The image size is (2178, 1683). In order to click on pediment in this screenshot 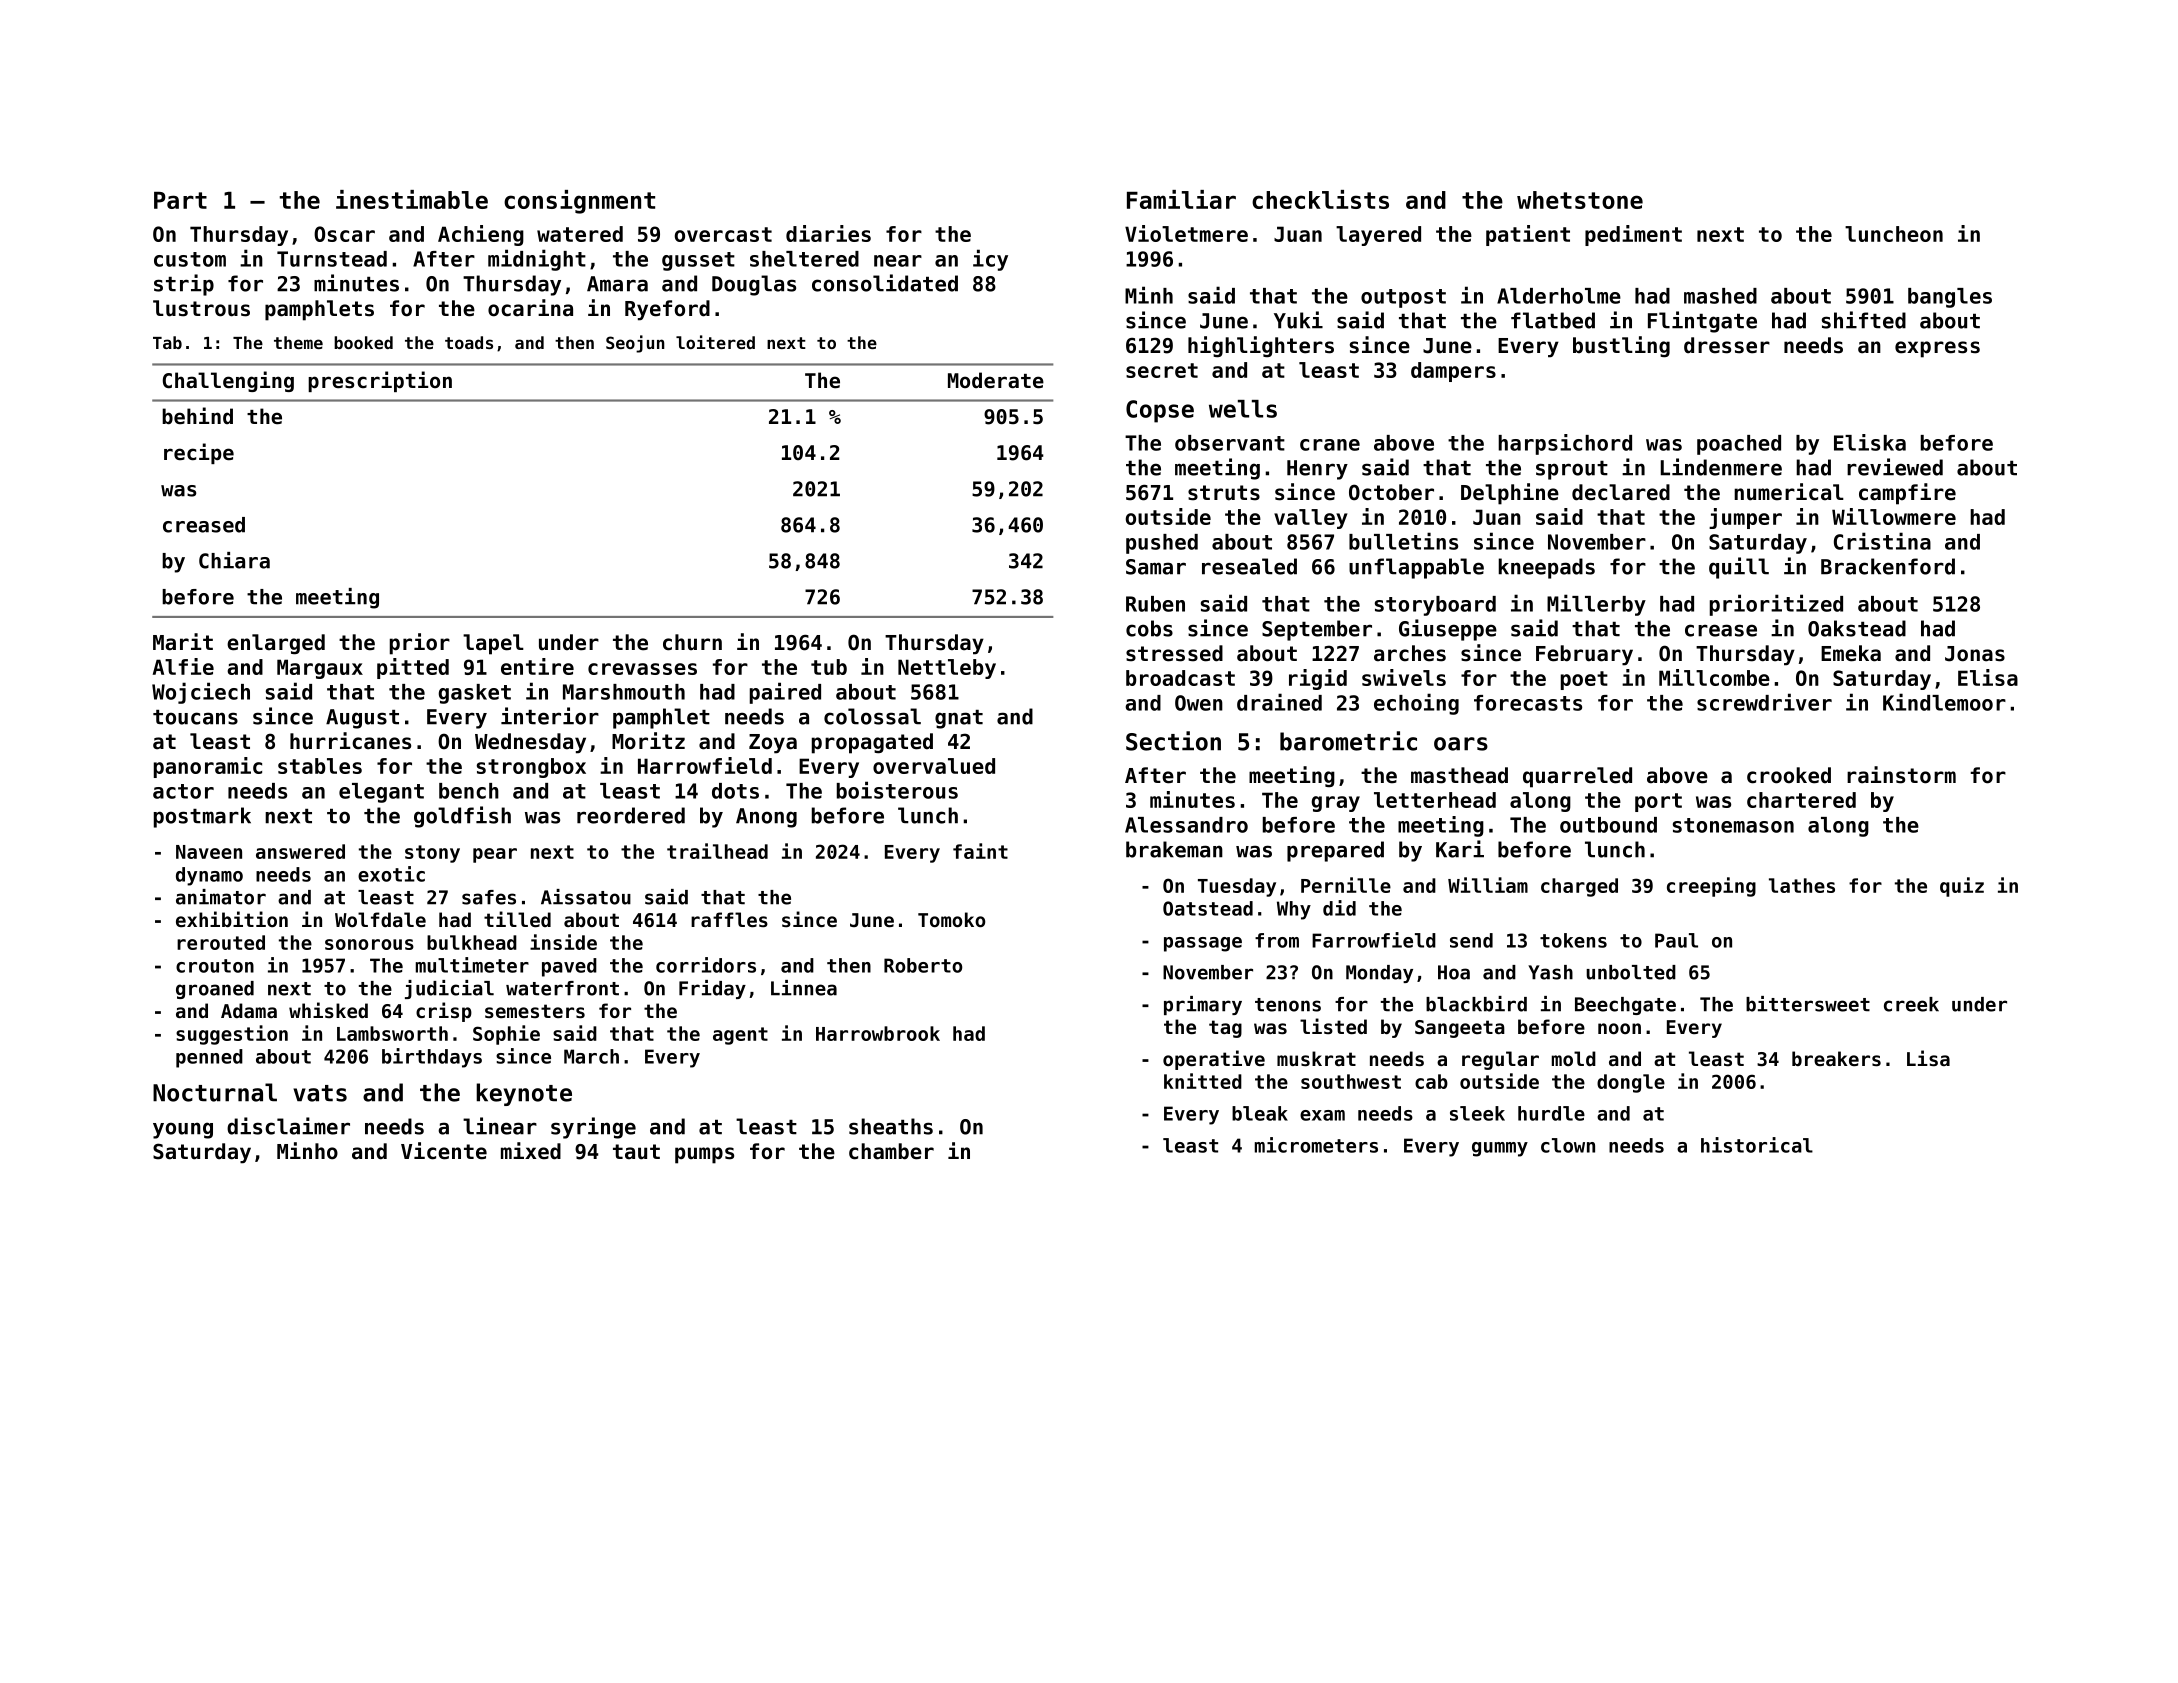, I will do `click(1633, 235)`.
